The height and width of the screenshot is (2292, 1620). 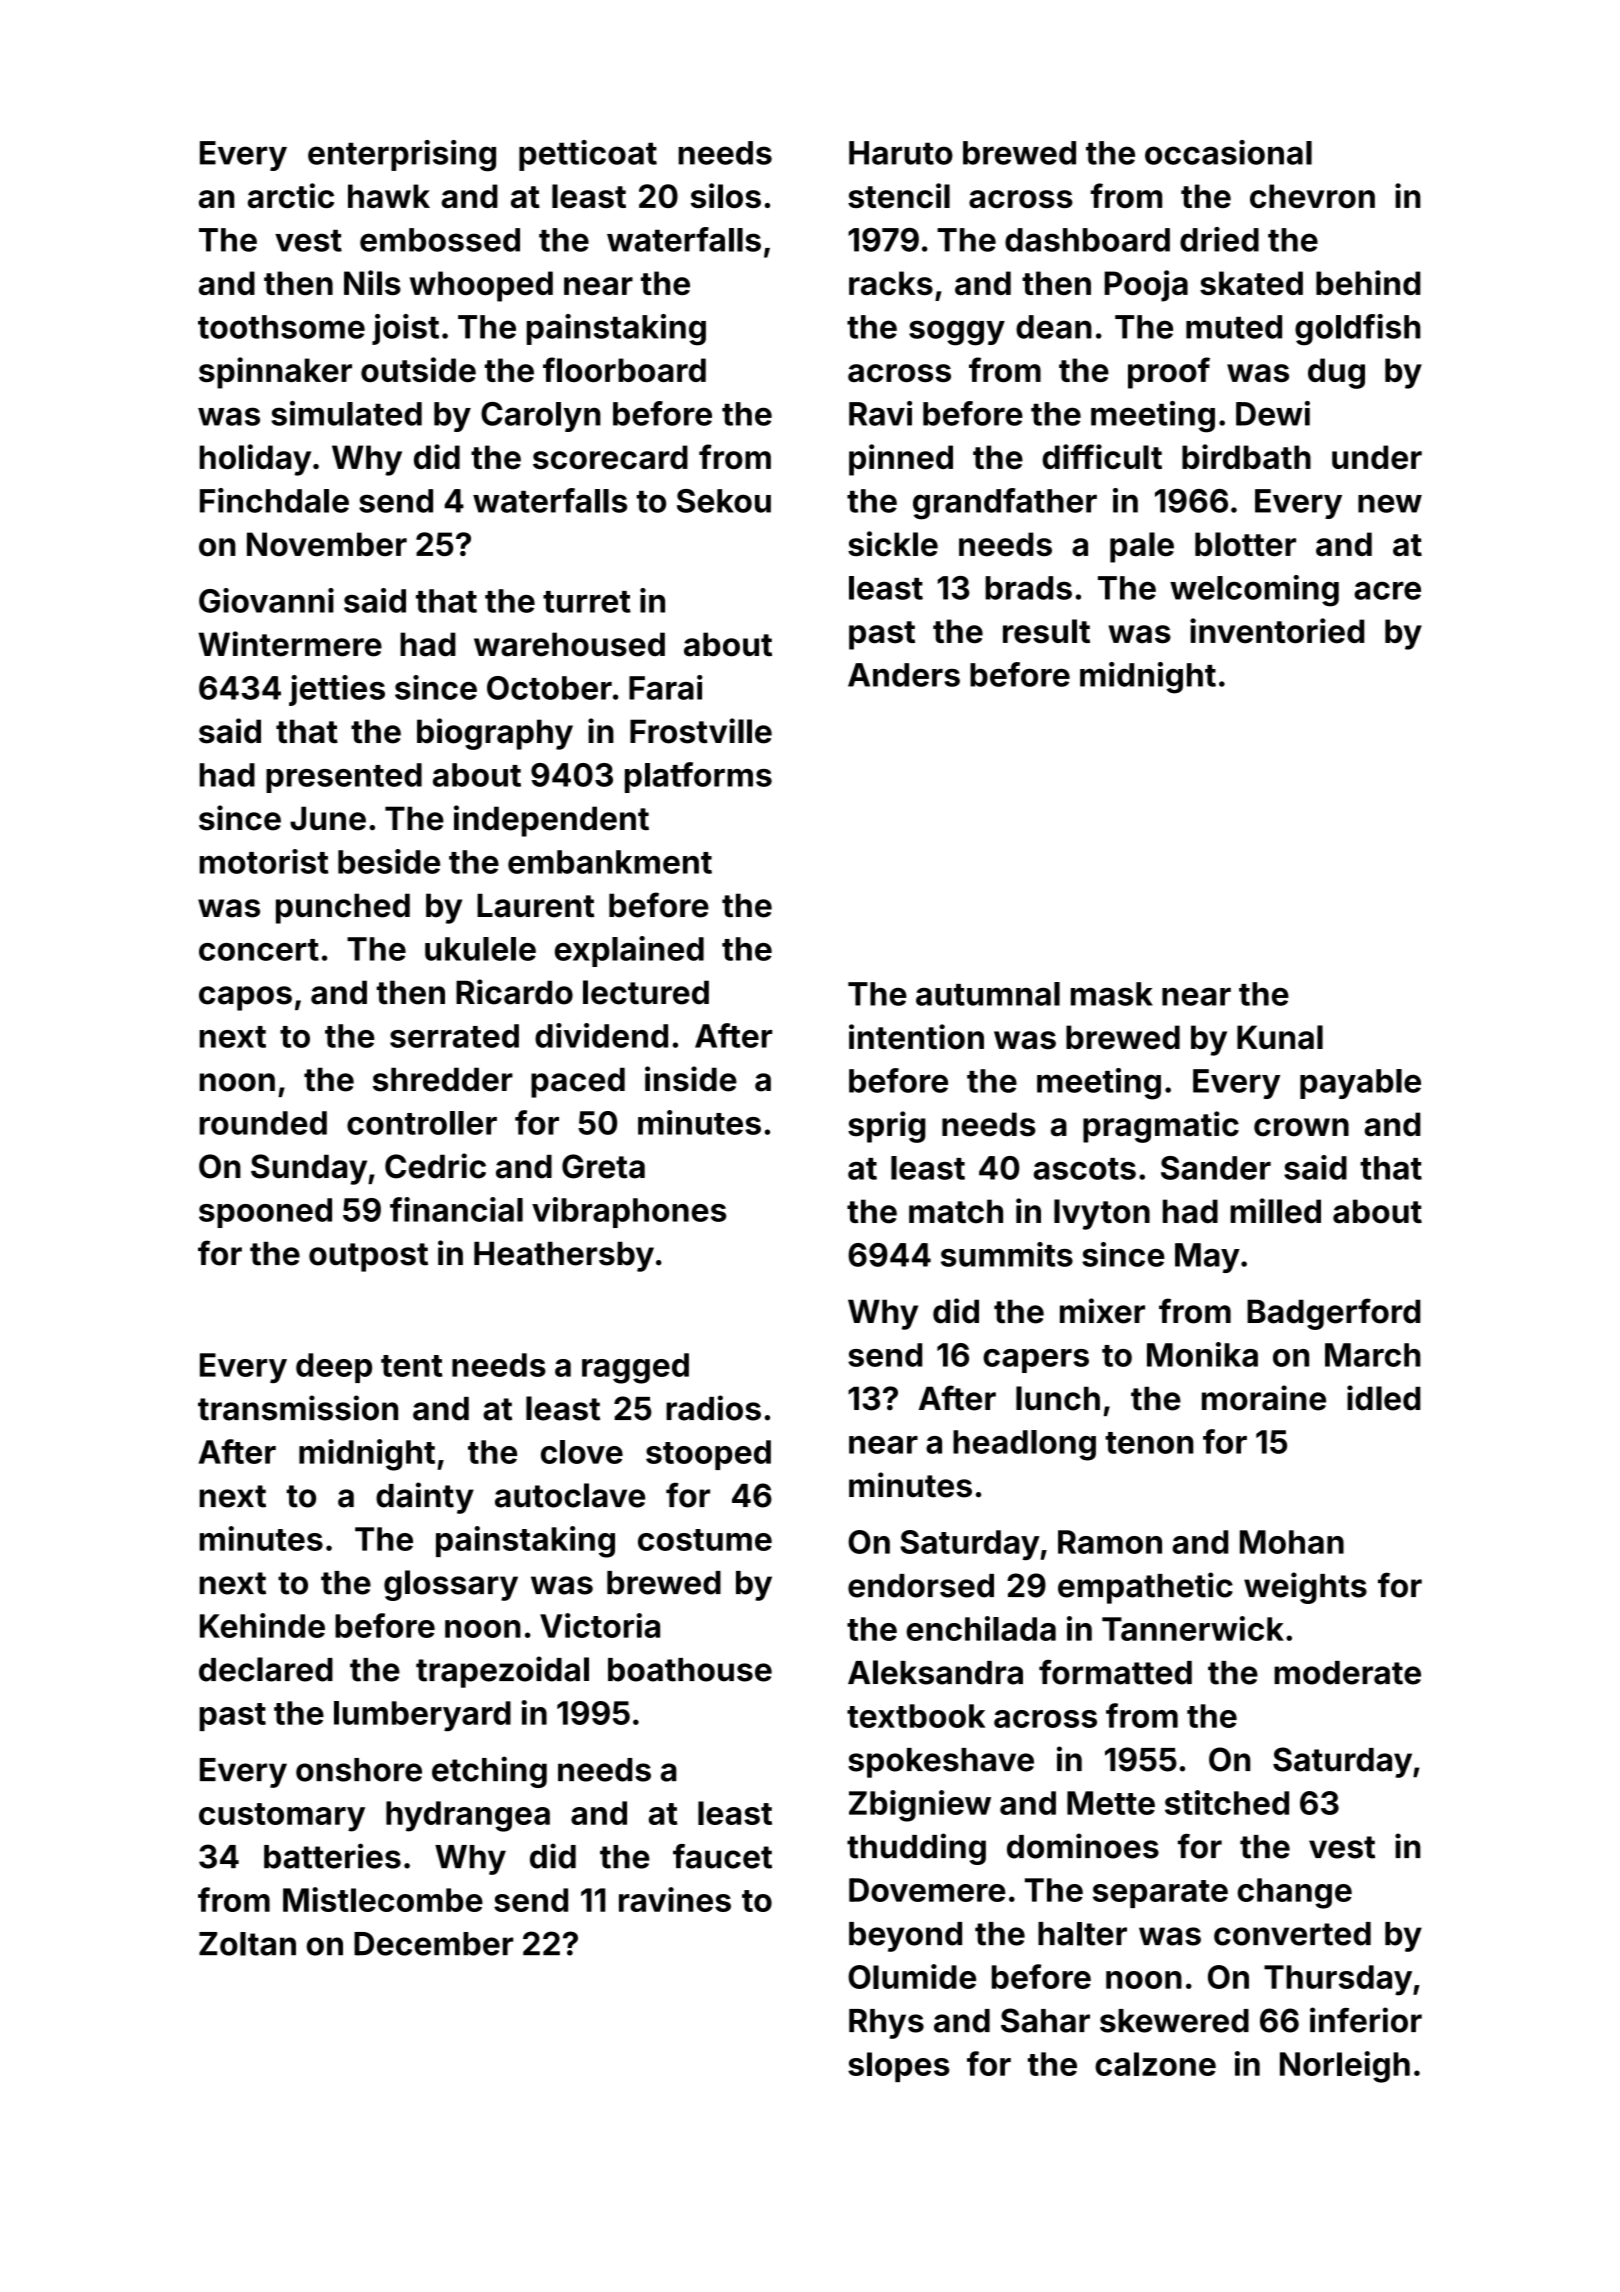 What do you see at coordinates (1046, 631) in the screenshot?
I see `result` at bounding box center [1046, 631].
